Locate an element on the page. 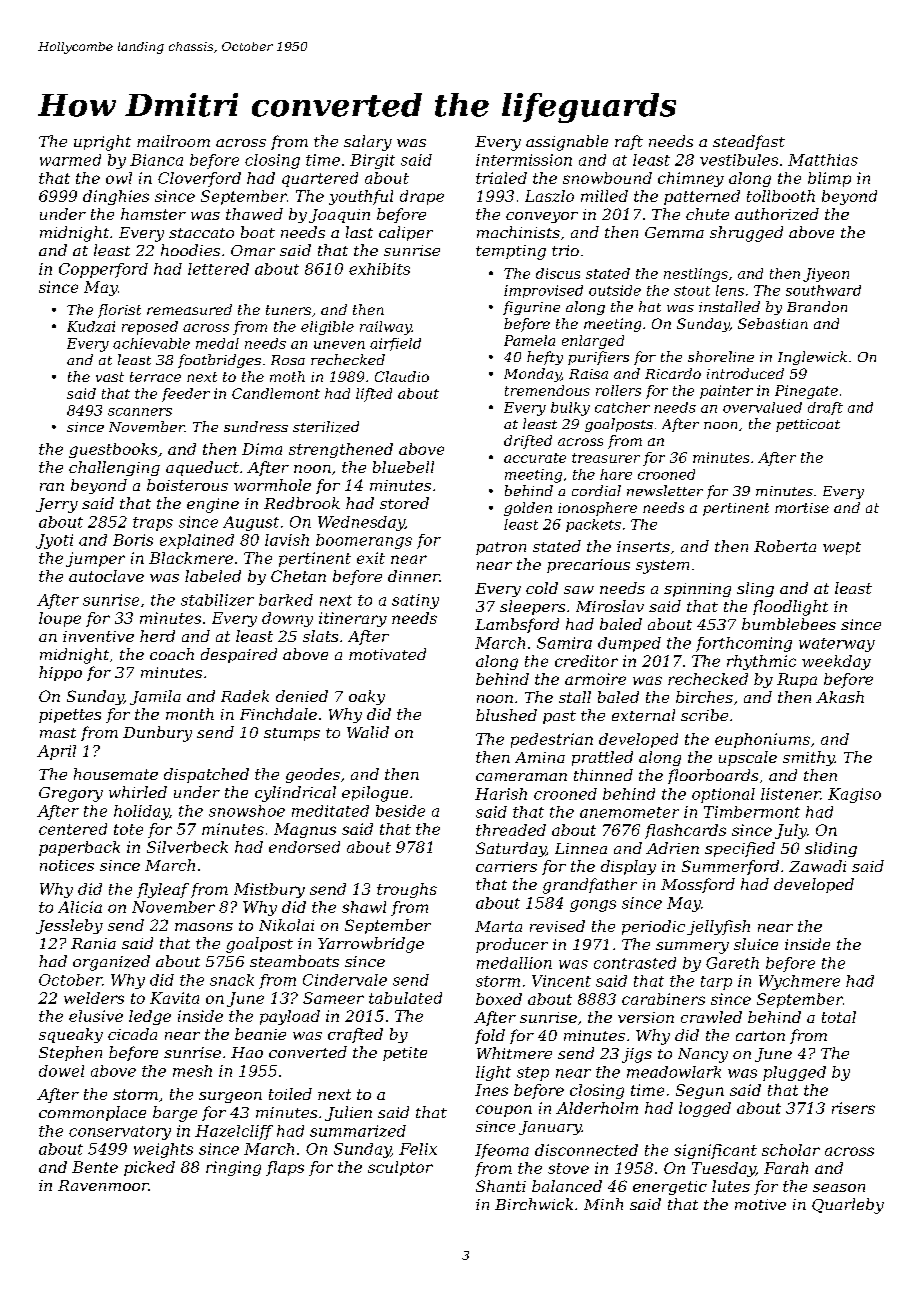 This page has height=1308, width=924. terrace is located at coordinates (155, 377).
